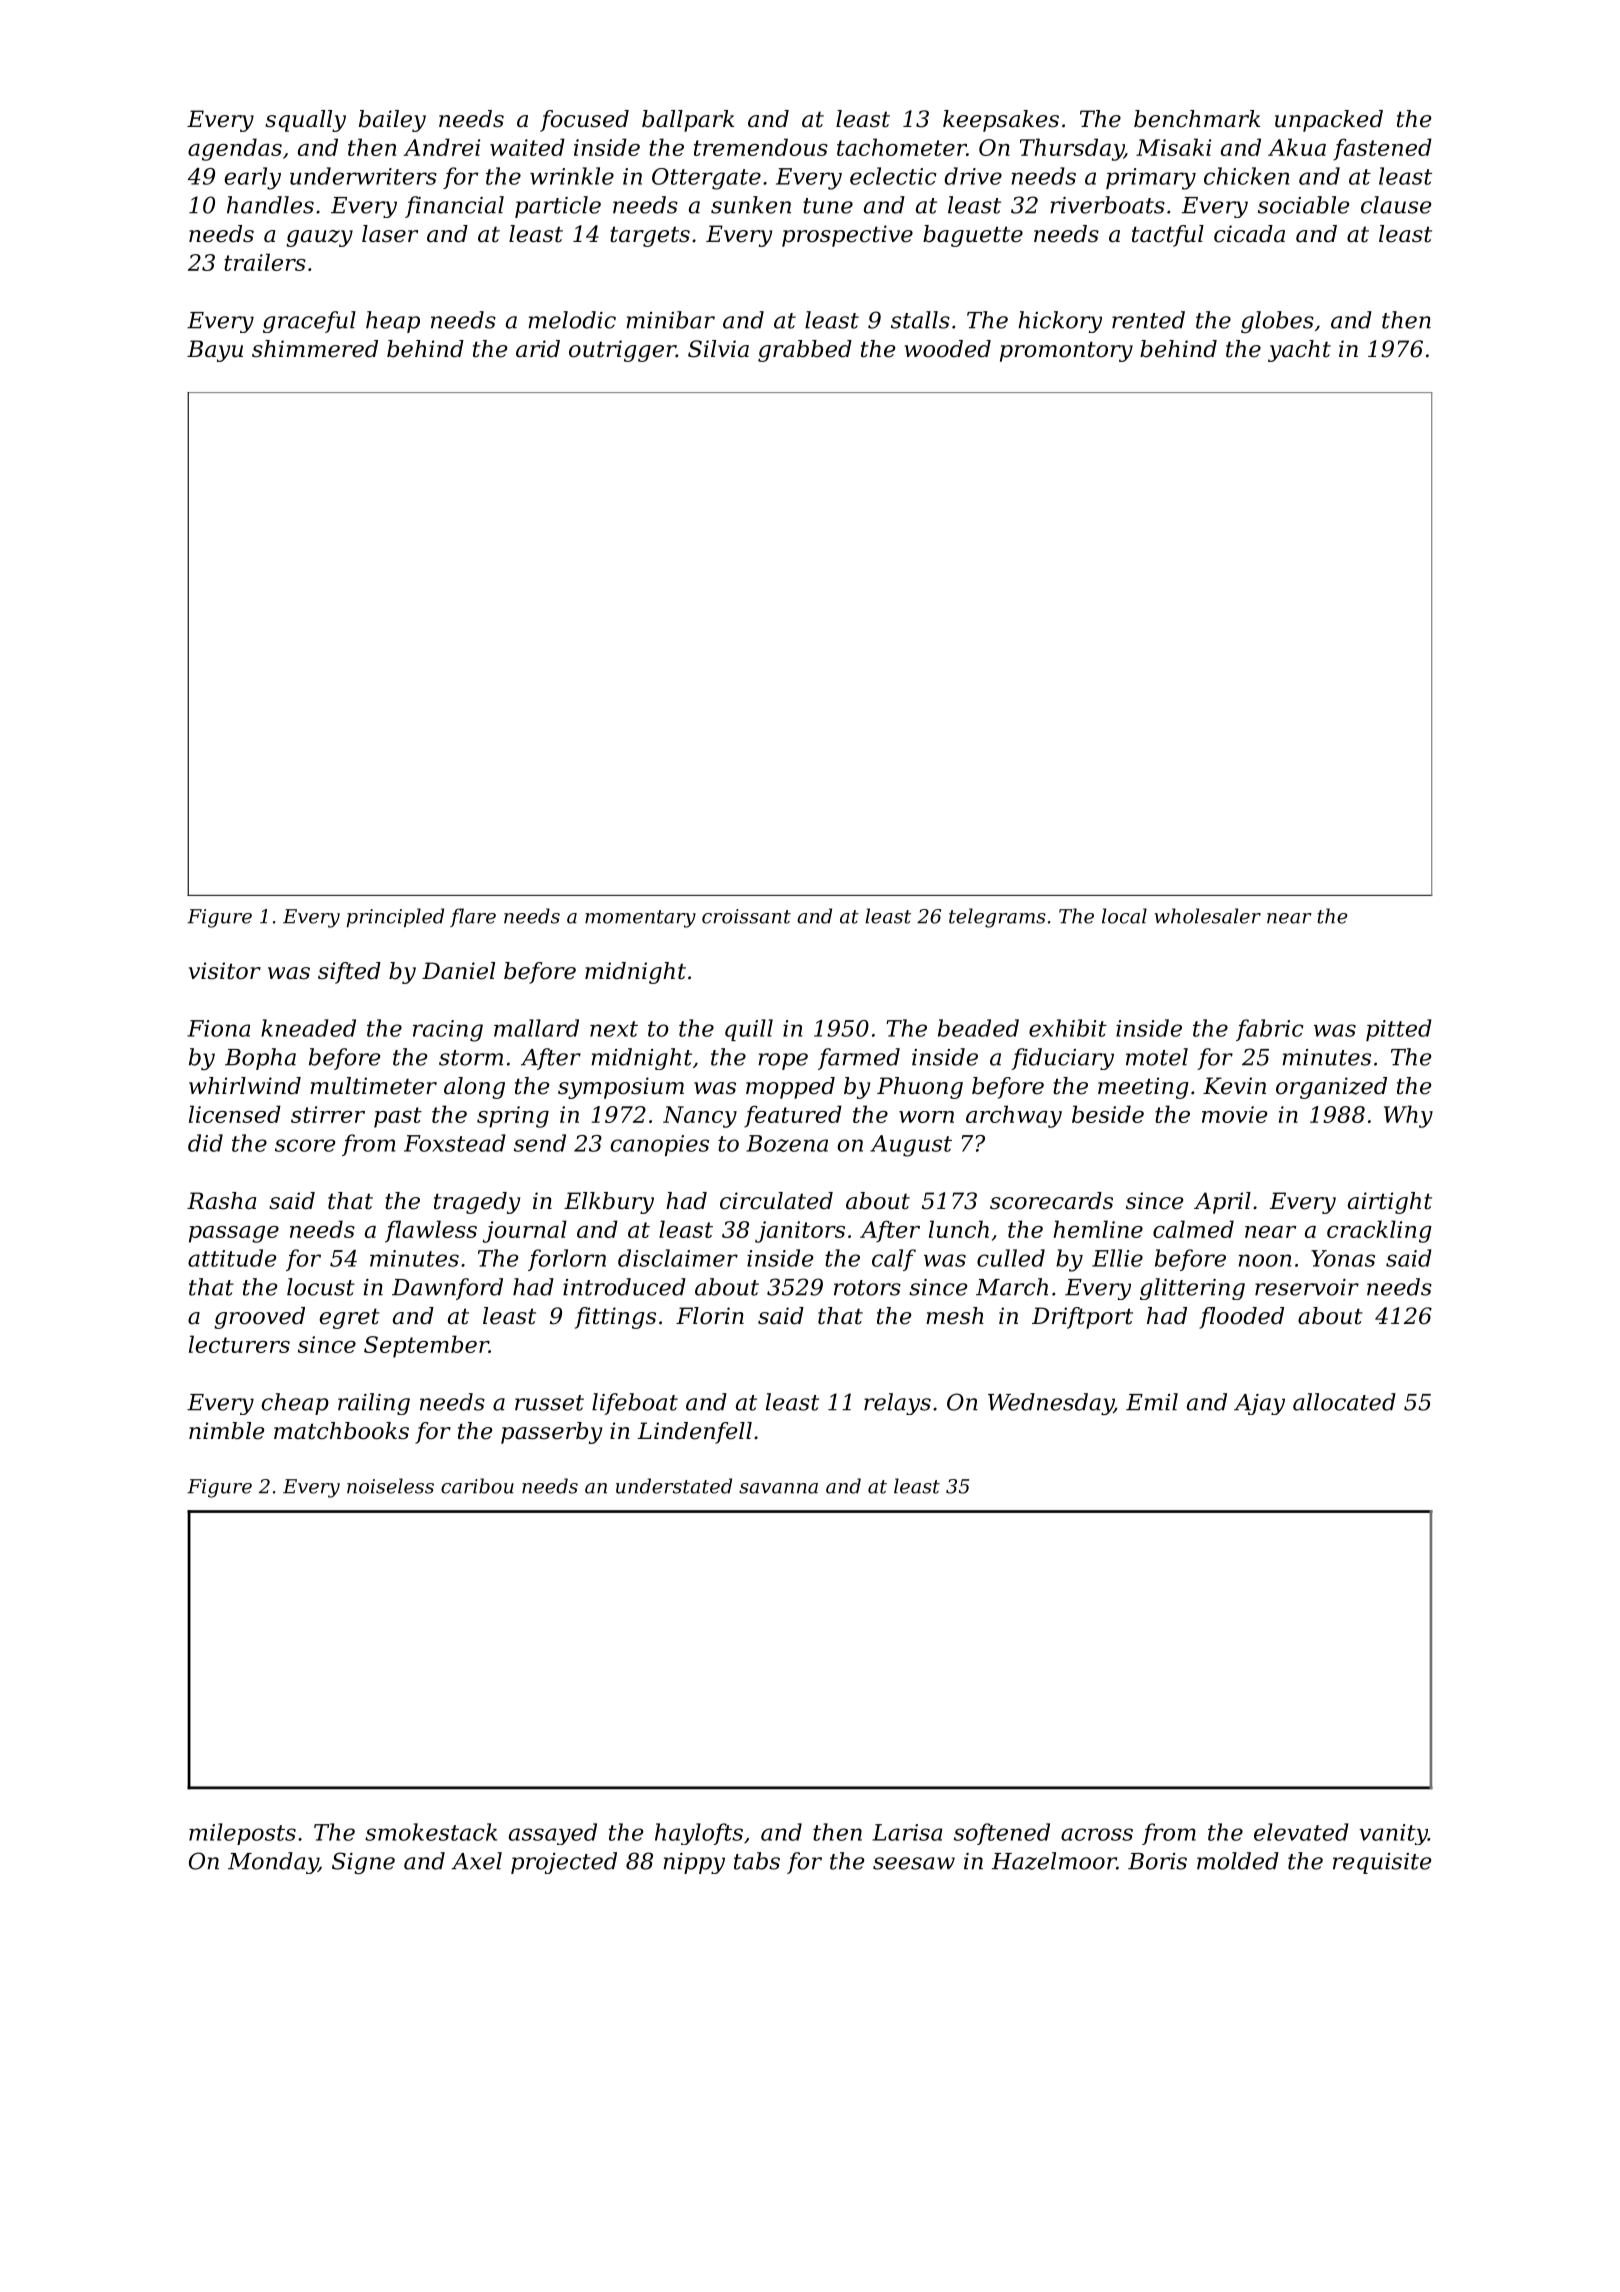 The width and height of the screenshot is (1620, 2292). What do you see at coordinates (688, 121) in the screenshot?
I see `ballpark` at bounding box center [688, 121].
